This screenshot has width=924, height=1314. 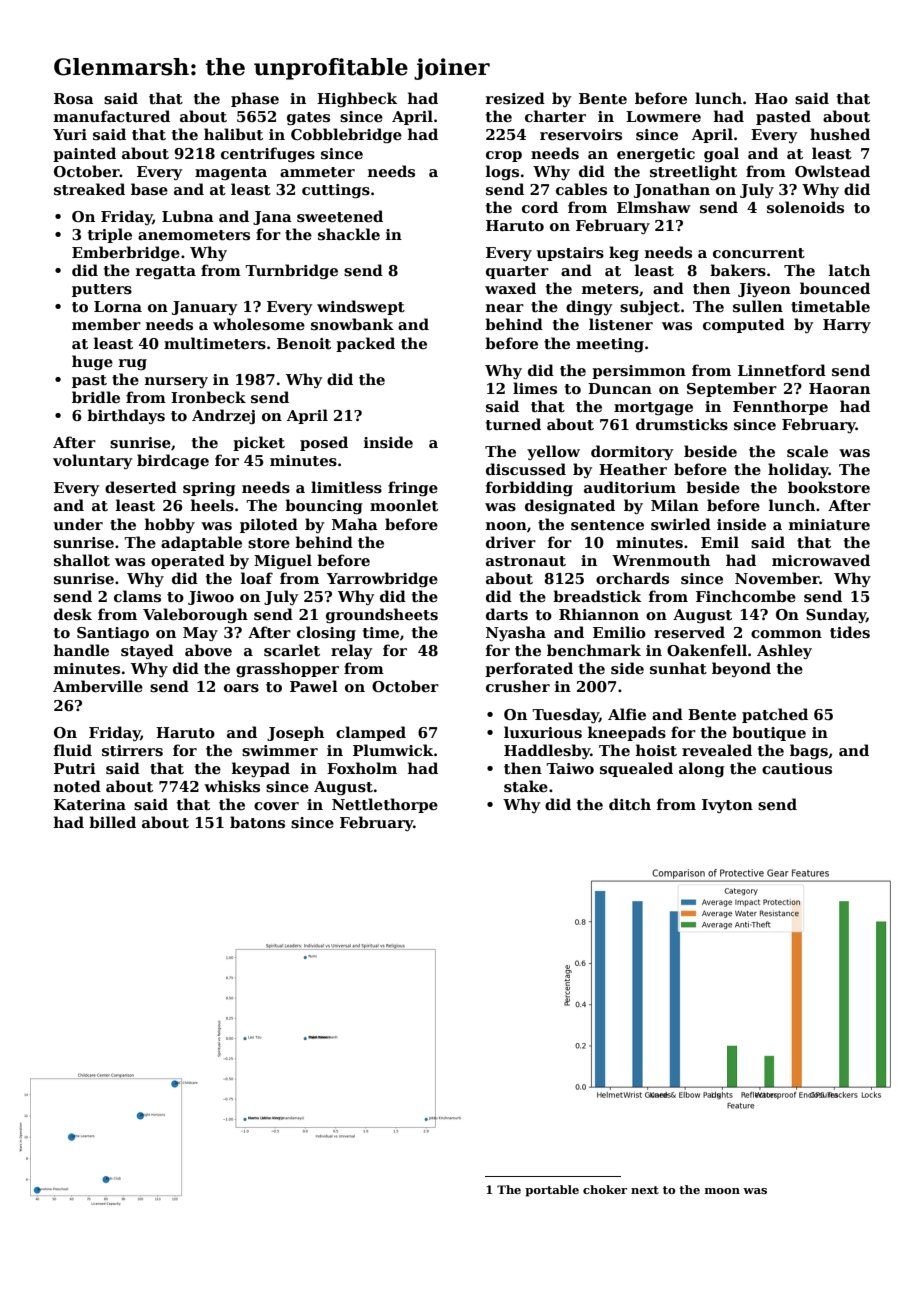 I want to click on shallot, so click(x=82, y=560).
